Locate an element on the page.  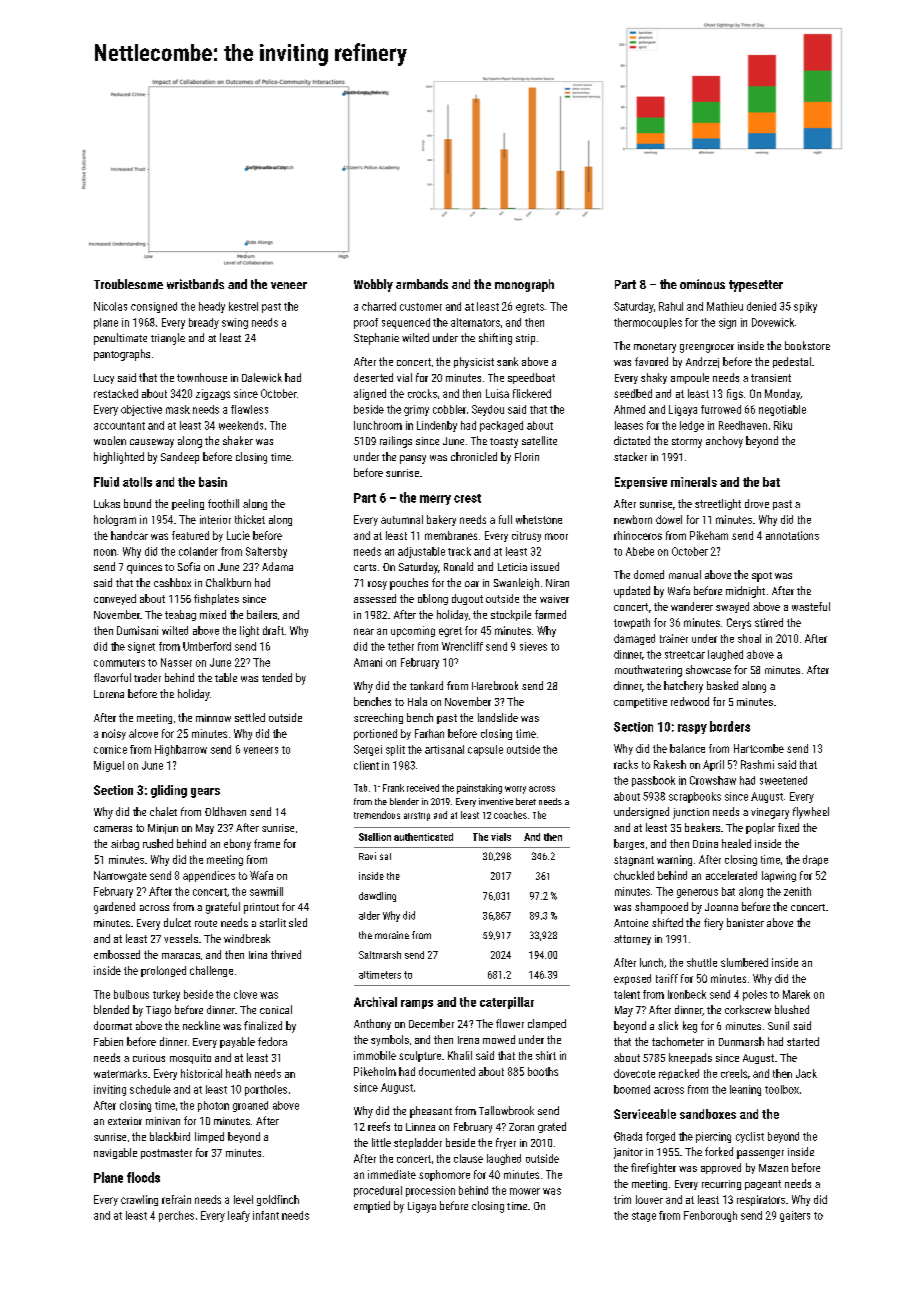
Troublesome is located at coordinates (128, 284).
